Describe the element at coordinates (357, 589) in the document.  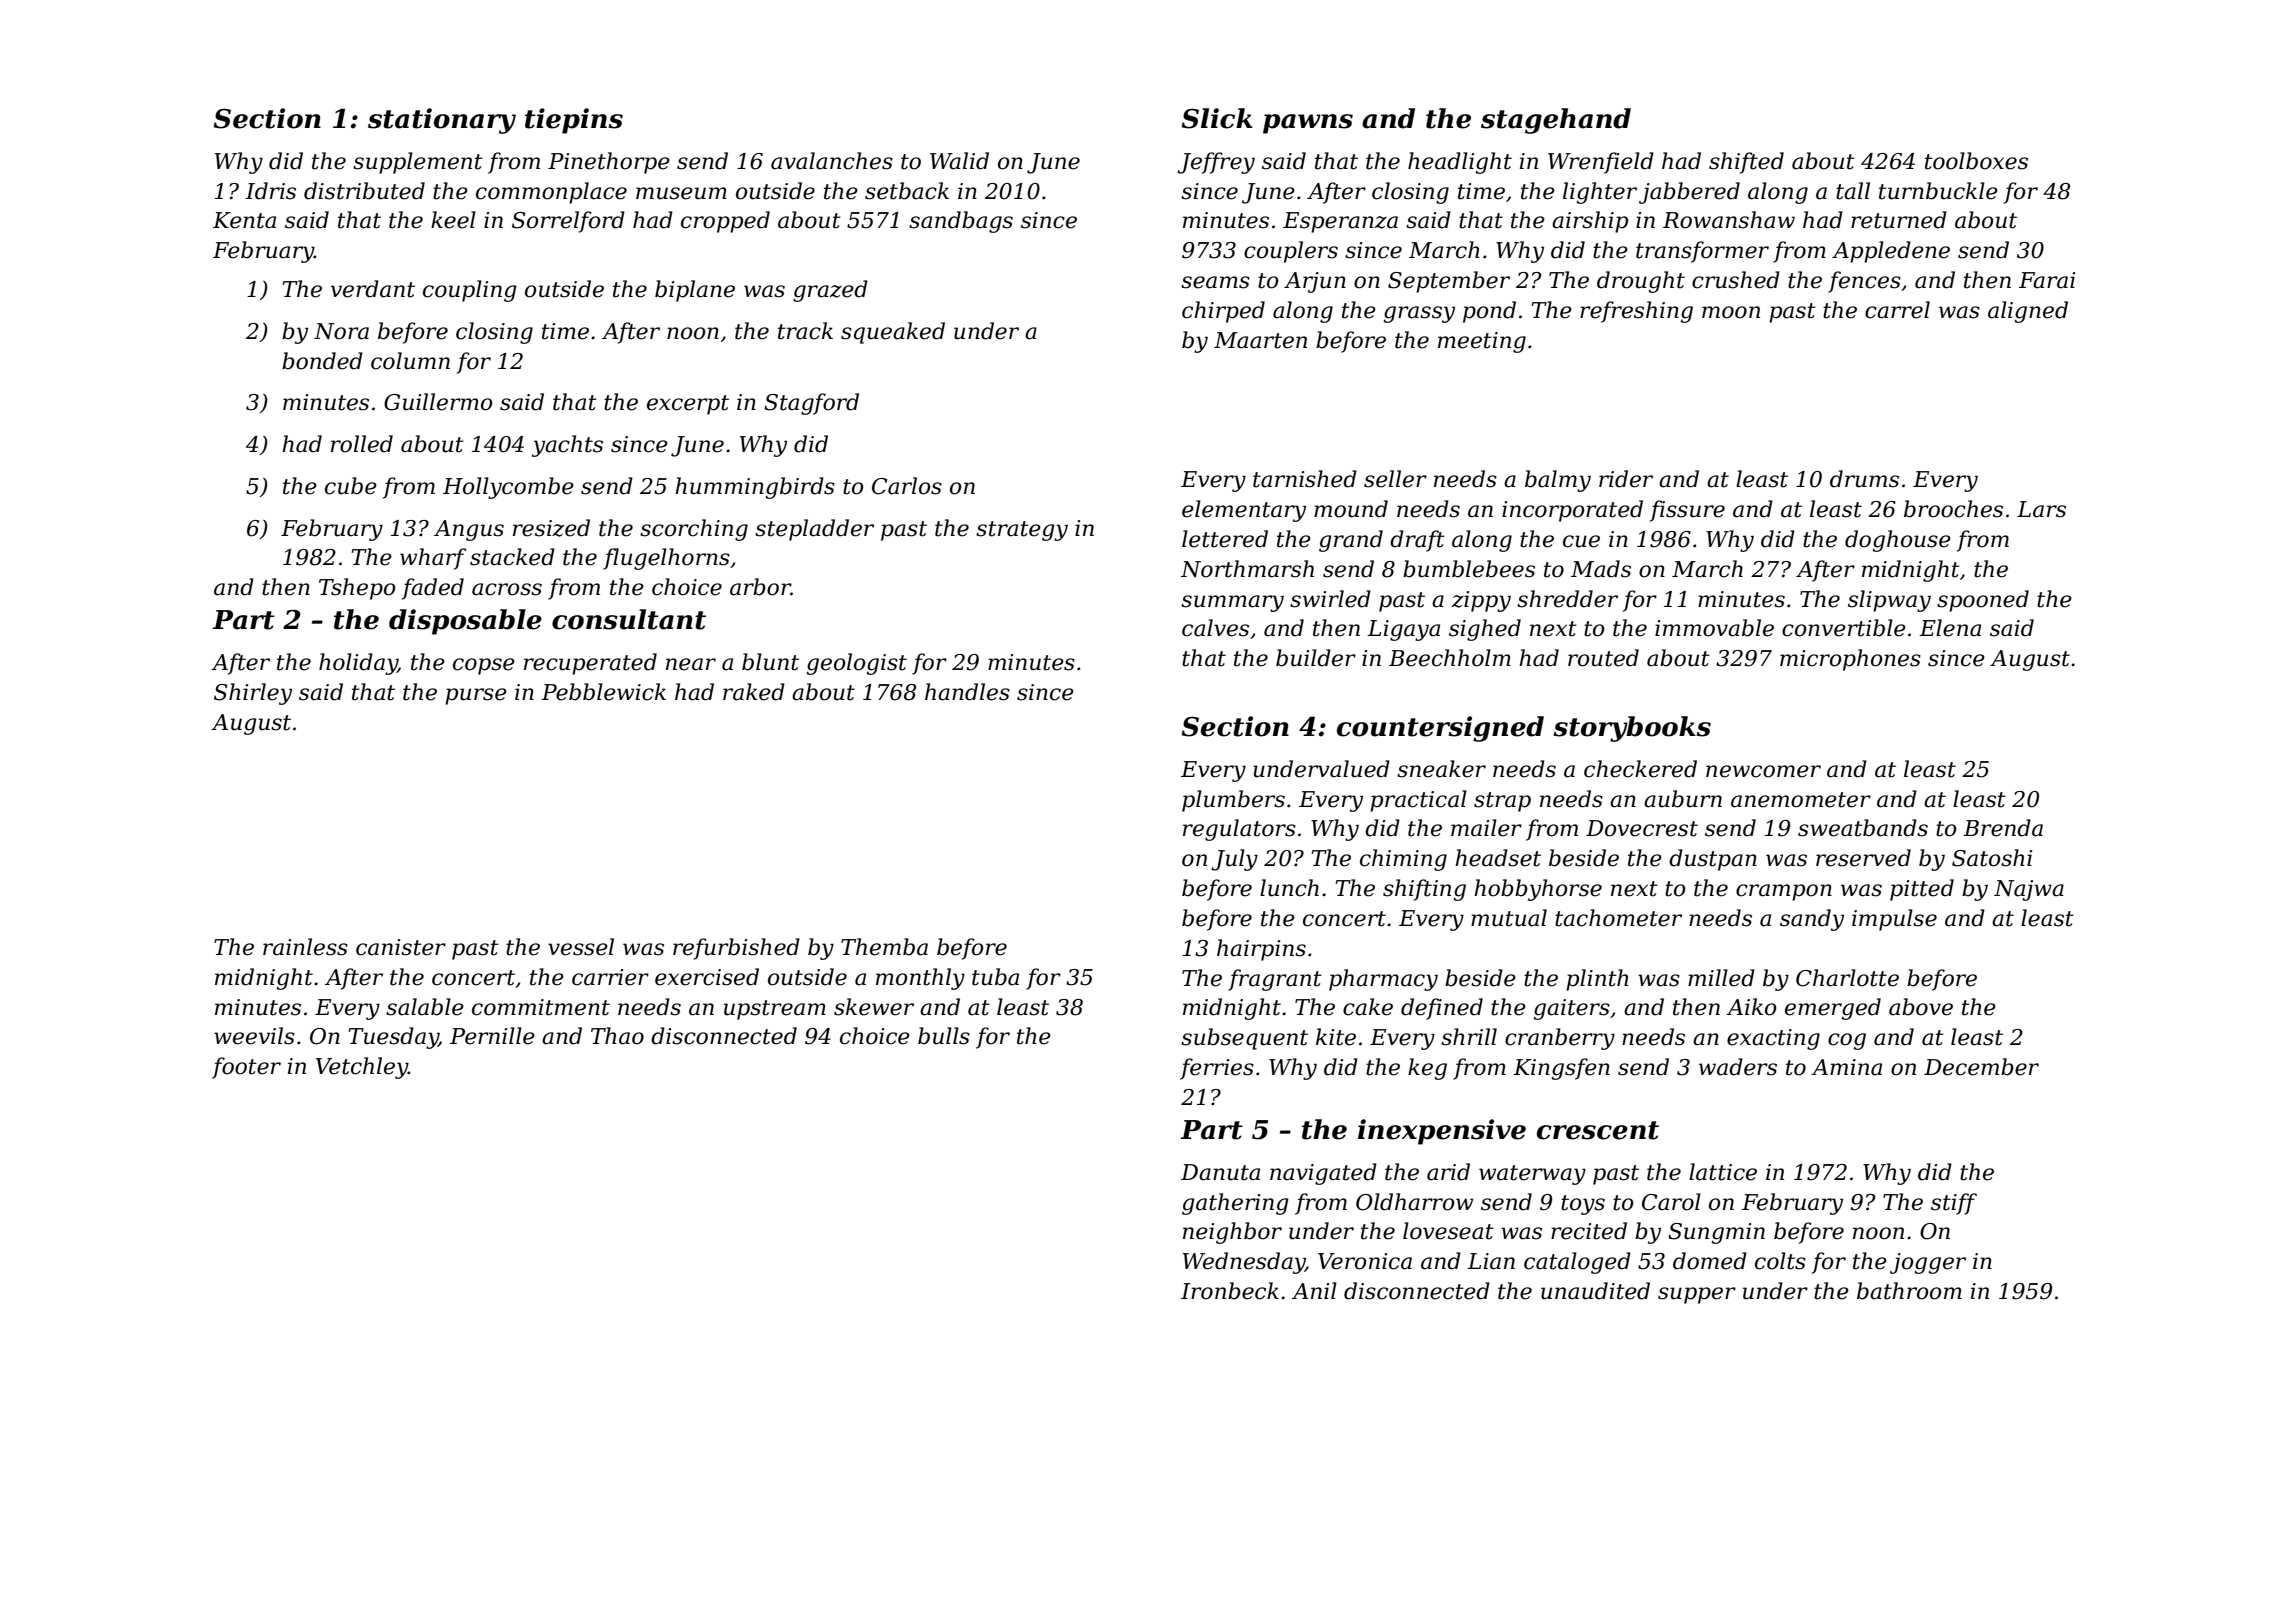
I see `Tshepo` at that location.
